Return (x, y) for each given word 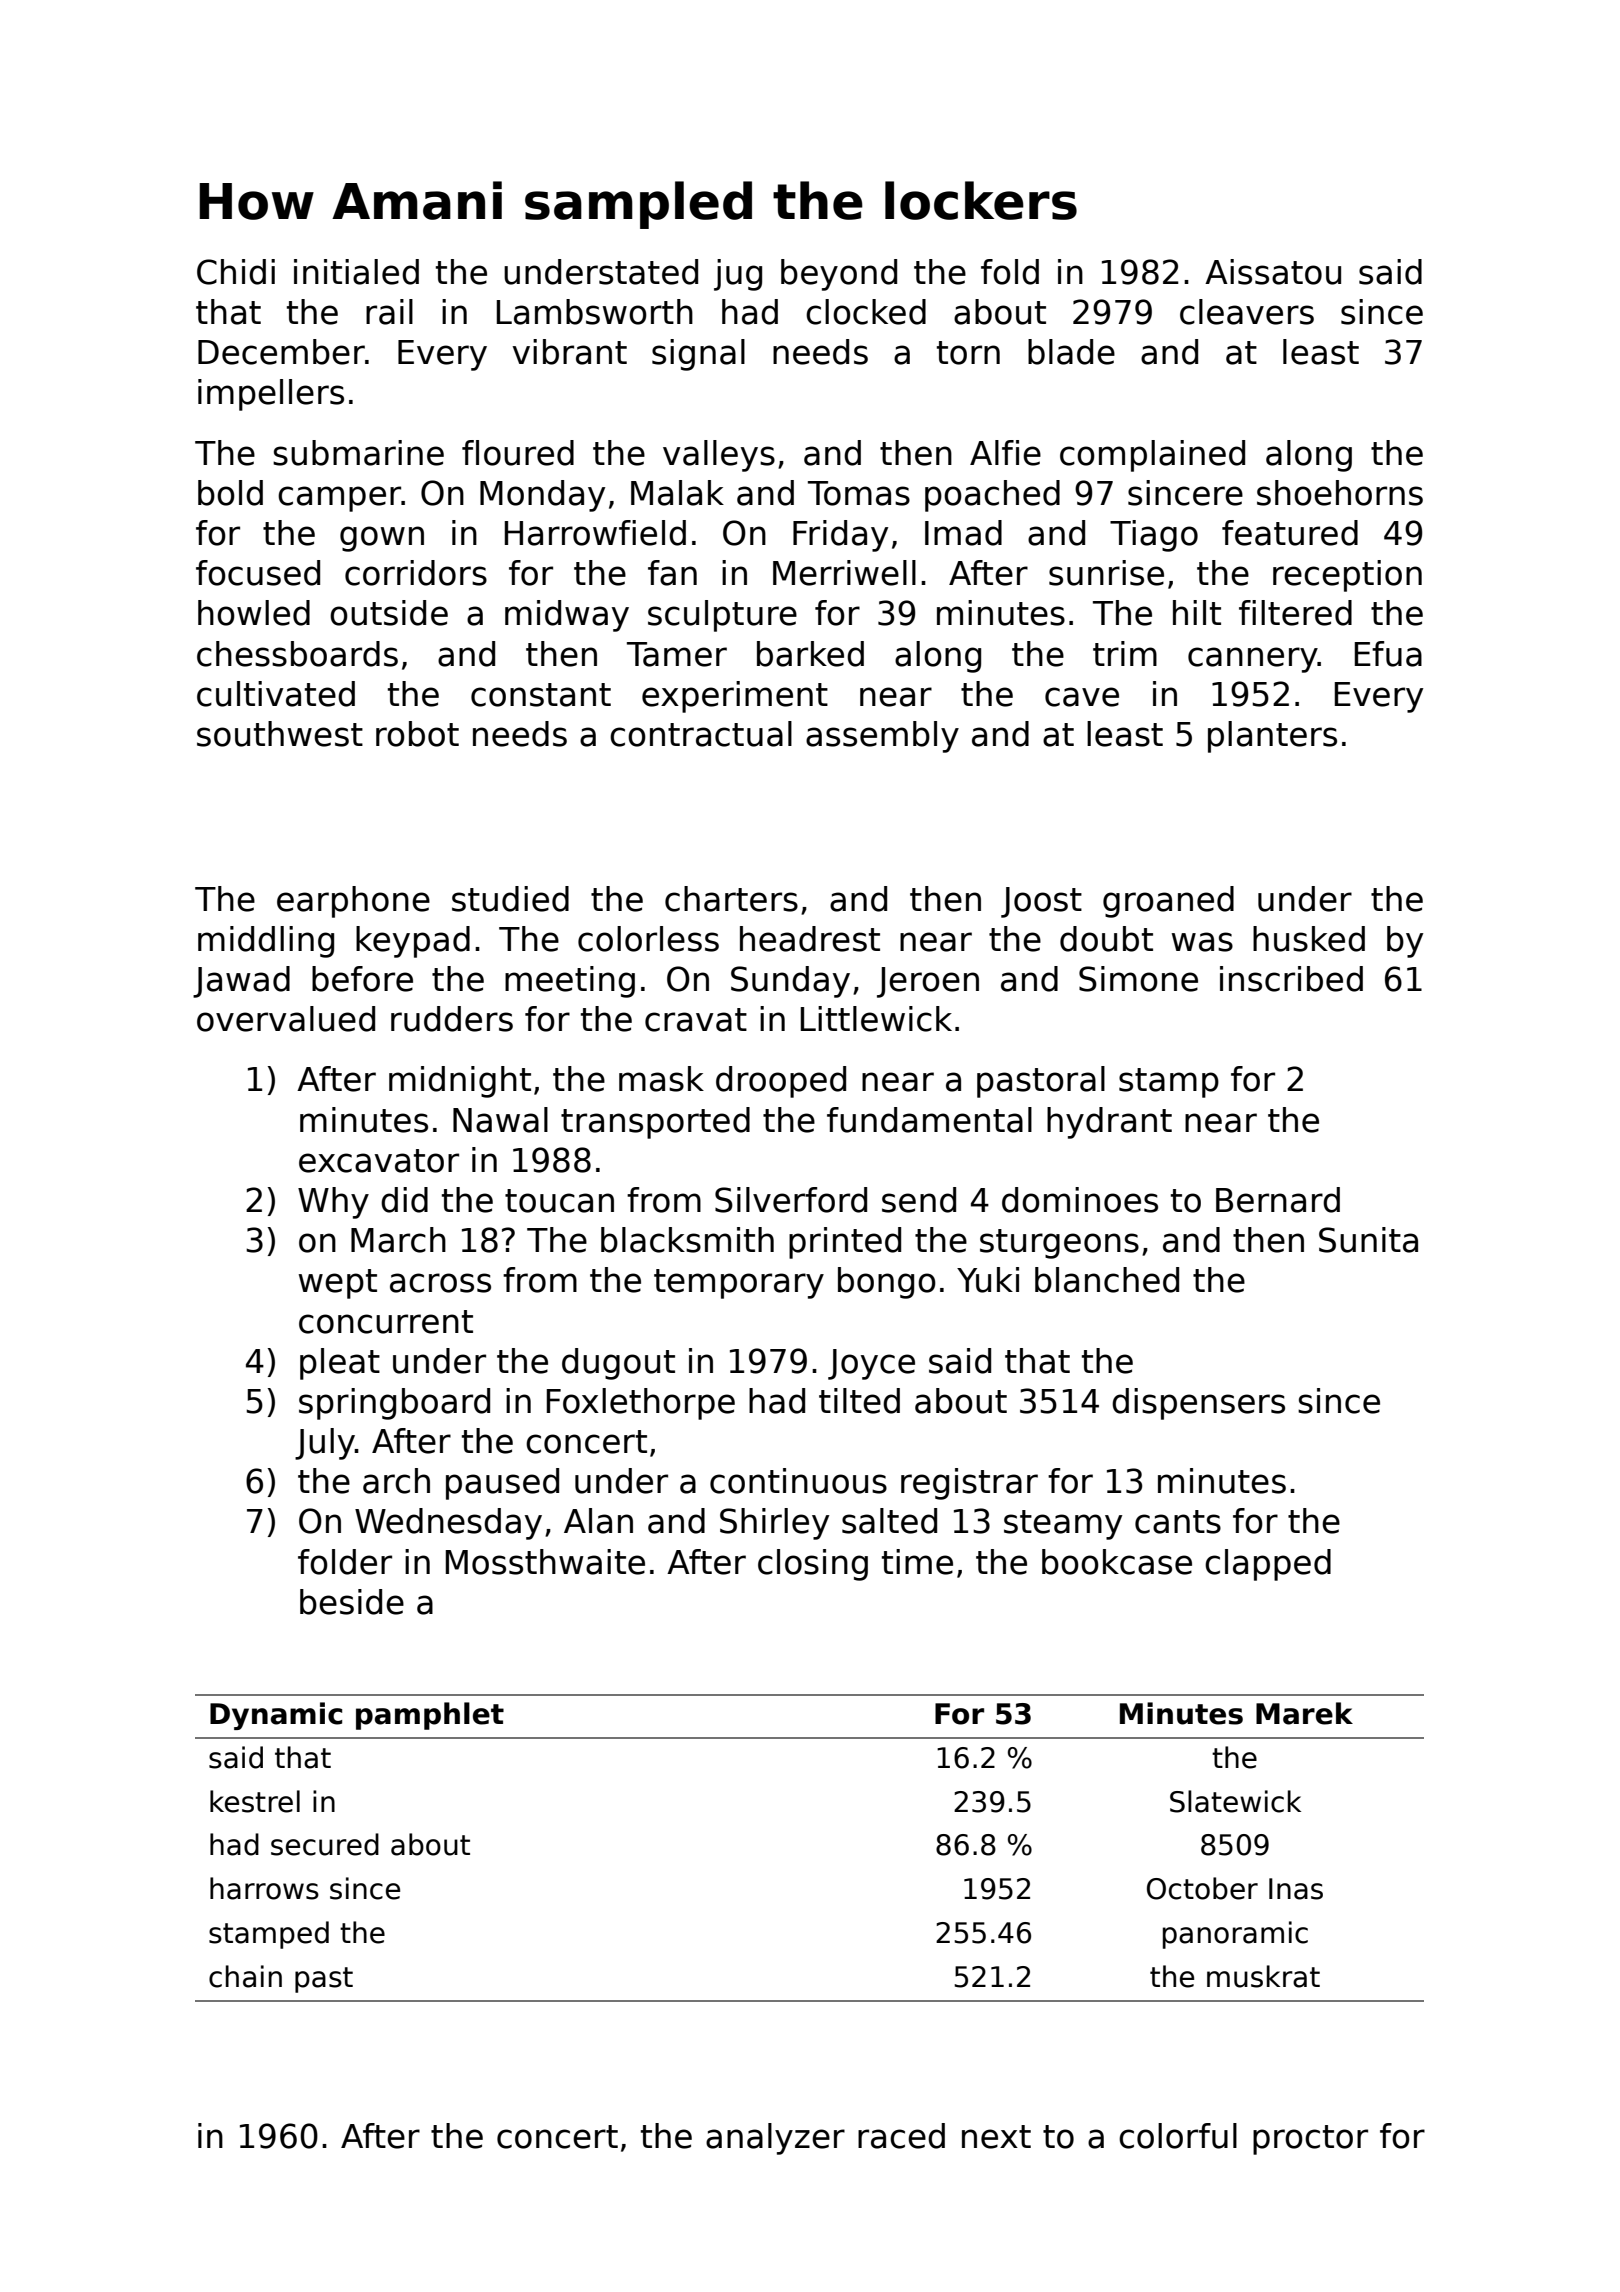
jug (738, 275)
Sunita (1368, 1240)
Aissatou (1273, 272)
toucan (559, 1201)
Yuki (988, 1280)
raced (901, 2136)
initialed (356, 272)
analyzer (775, 2139)
